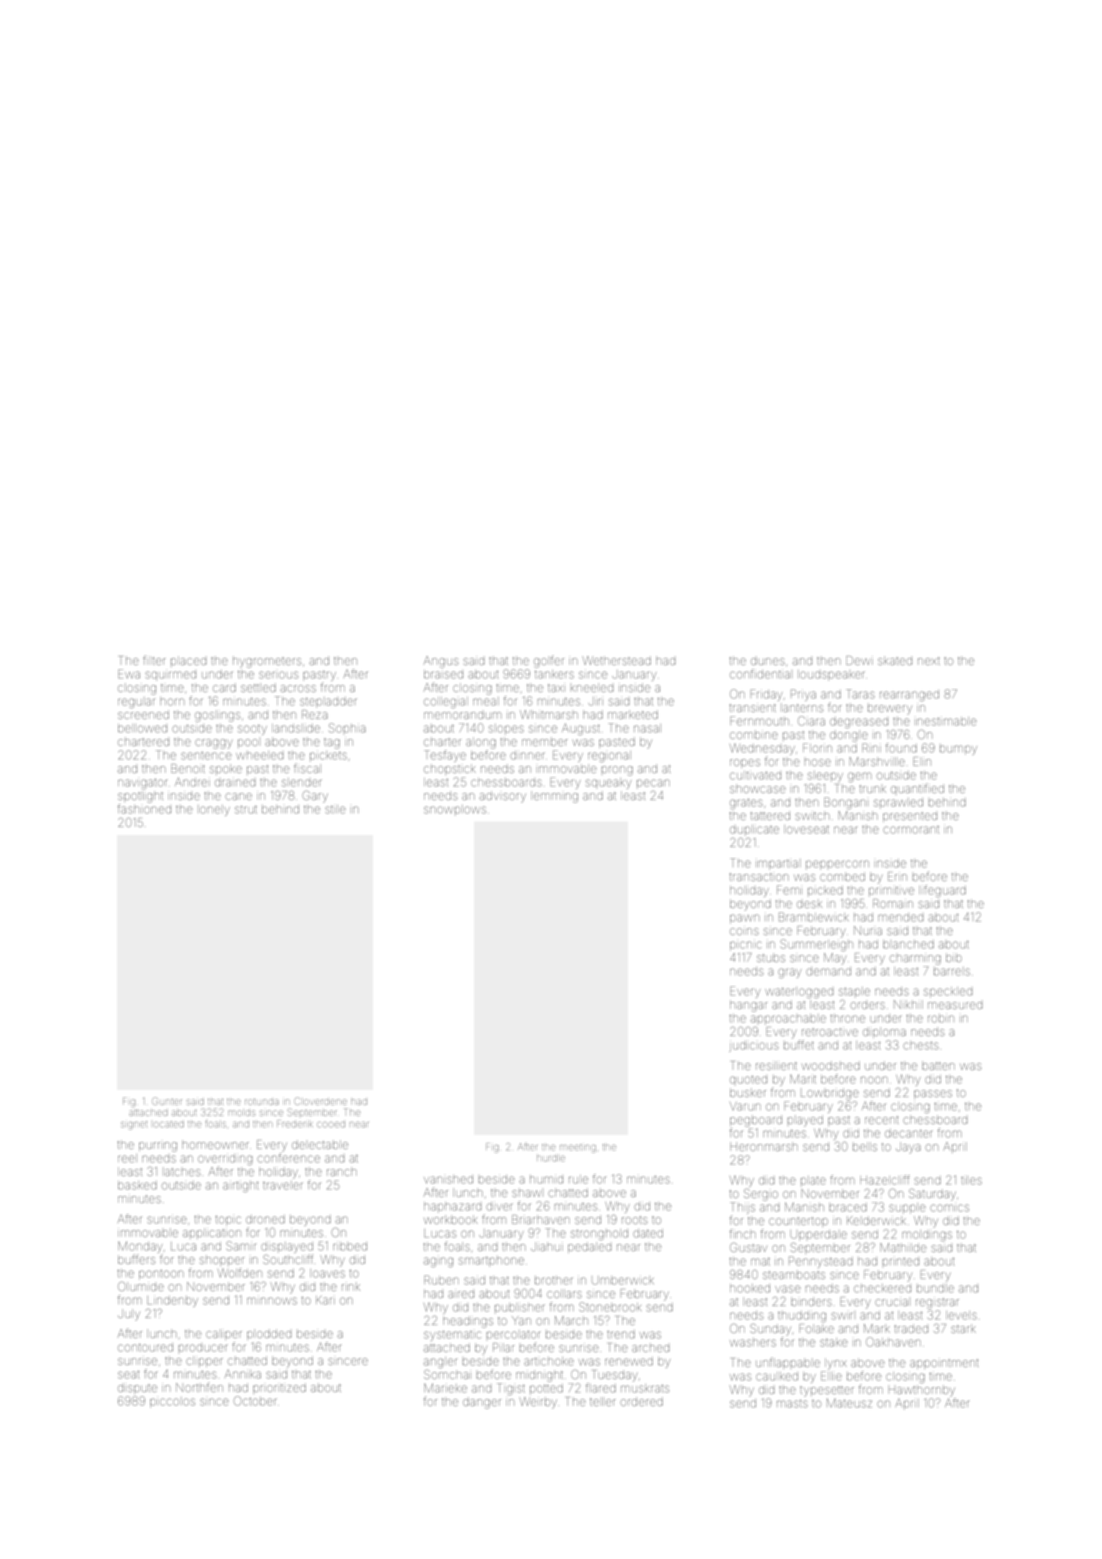  What do you see at coordinates (927, 1235) in the document?
I see `moldings` at bounding box center [927, 1235].
